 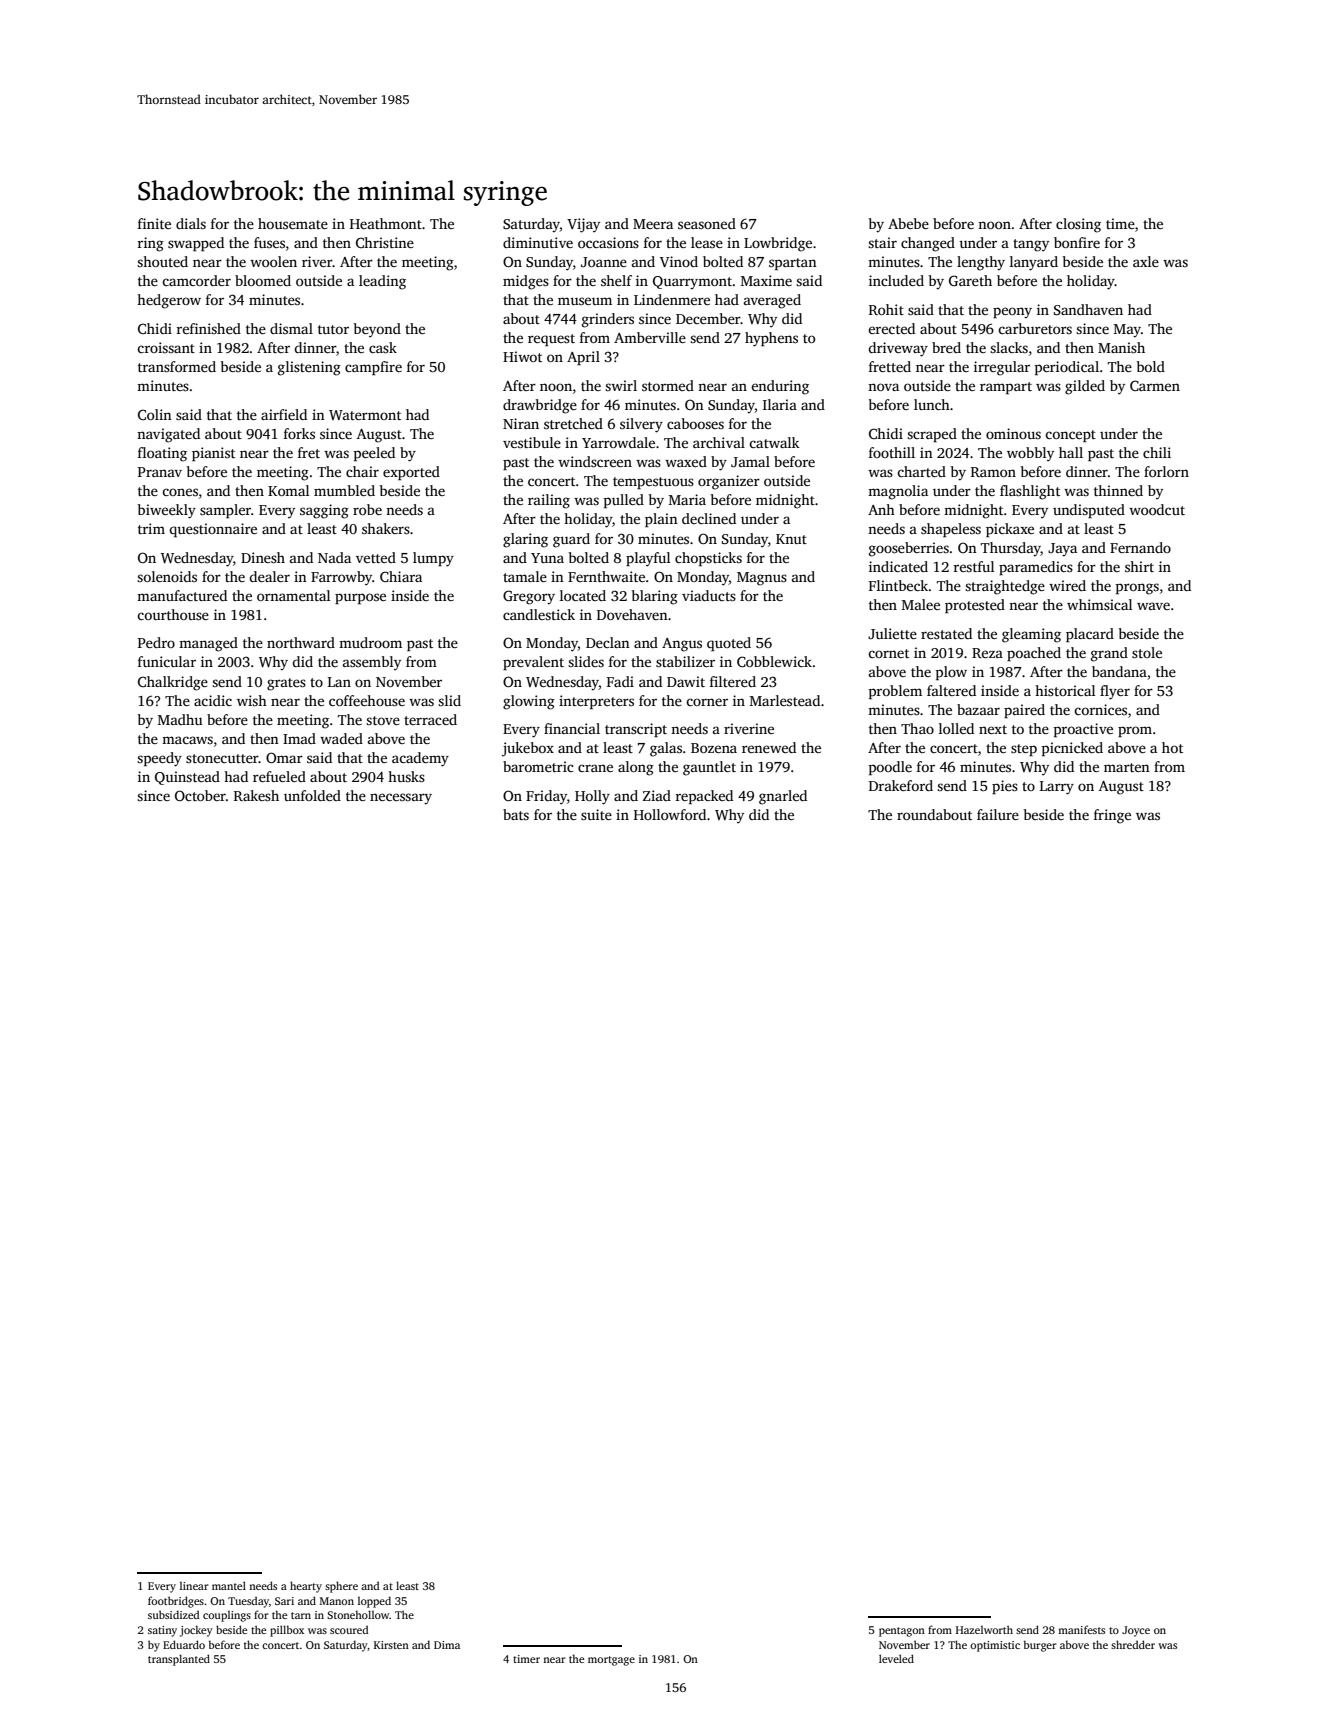 I want to click on Chalkridge, so click(x=173, y=683).
